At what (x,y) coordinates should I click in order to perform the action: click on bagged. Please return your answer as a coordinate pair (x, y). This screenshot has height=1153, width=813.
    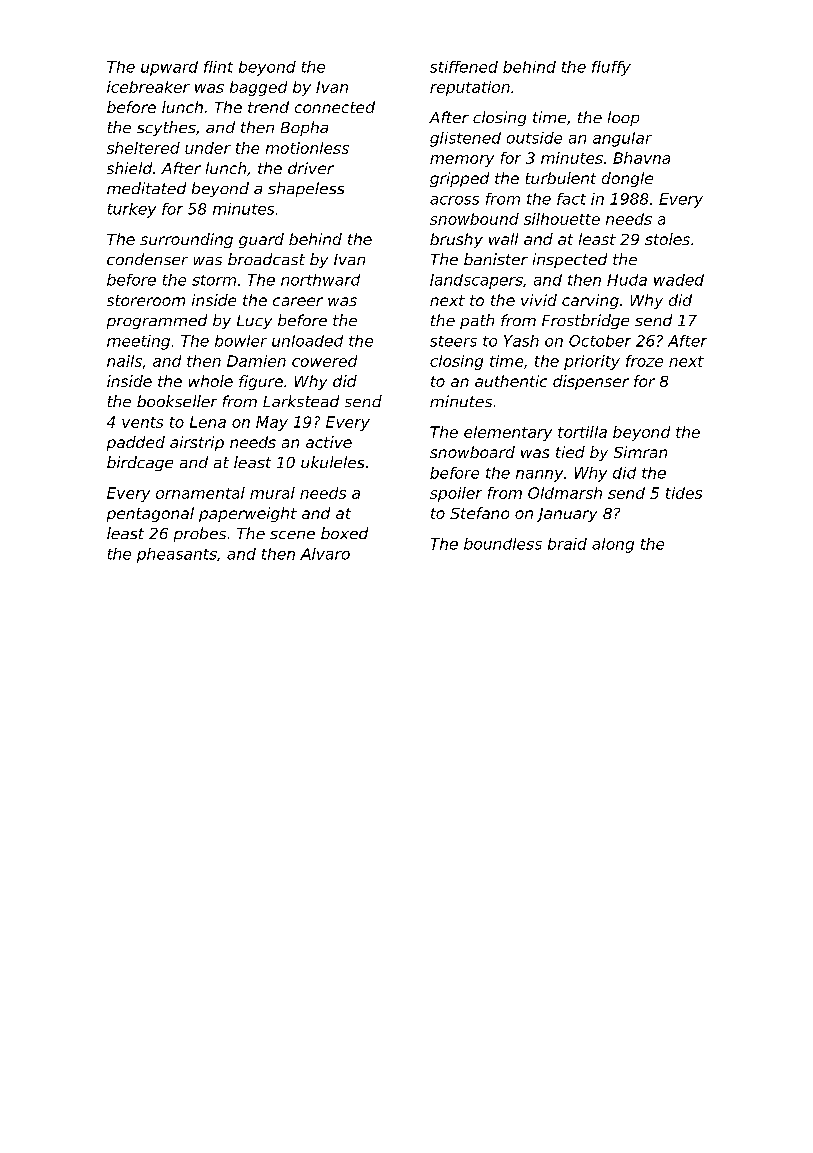
    Looking at the image, I should click on (258, 88).
